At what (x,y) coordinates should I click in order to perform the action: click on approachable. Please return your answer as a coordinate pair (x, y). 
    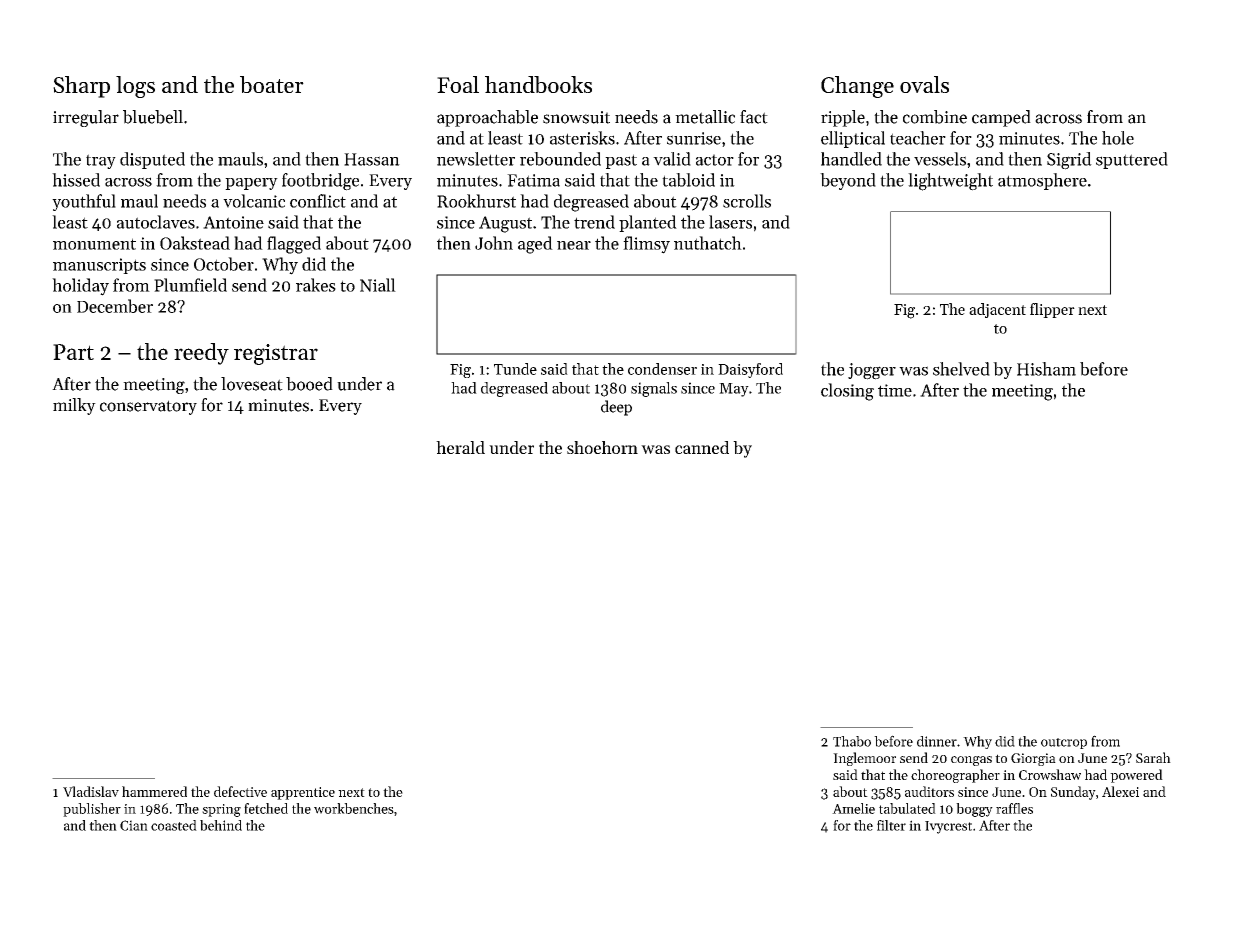
    Looking at the image, I should click on (487, 118).
